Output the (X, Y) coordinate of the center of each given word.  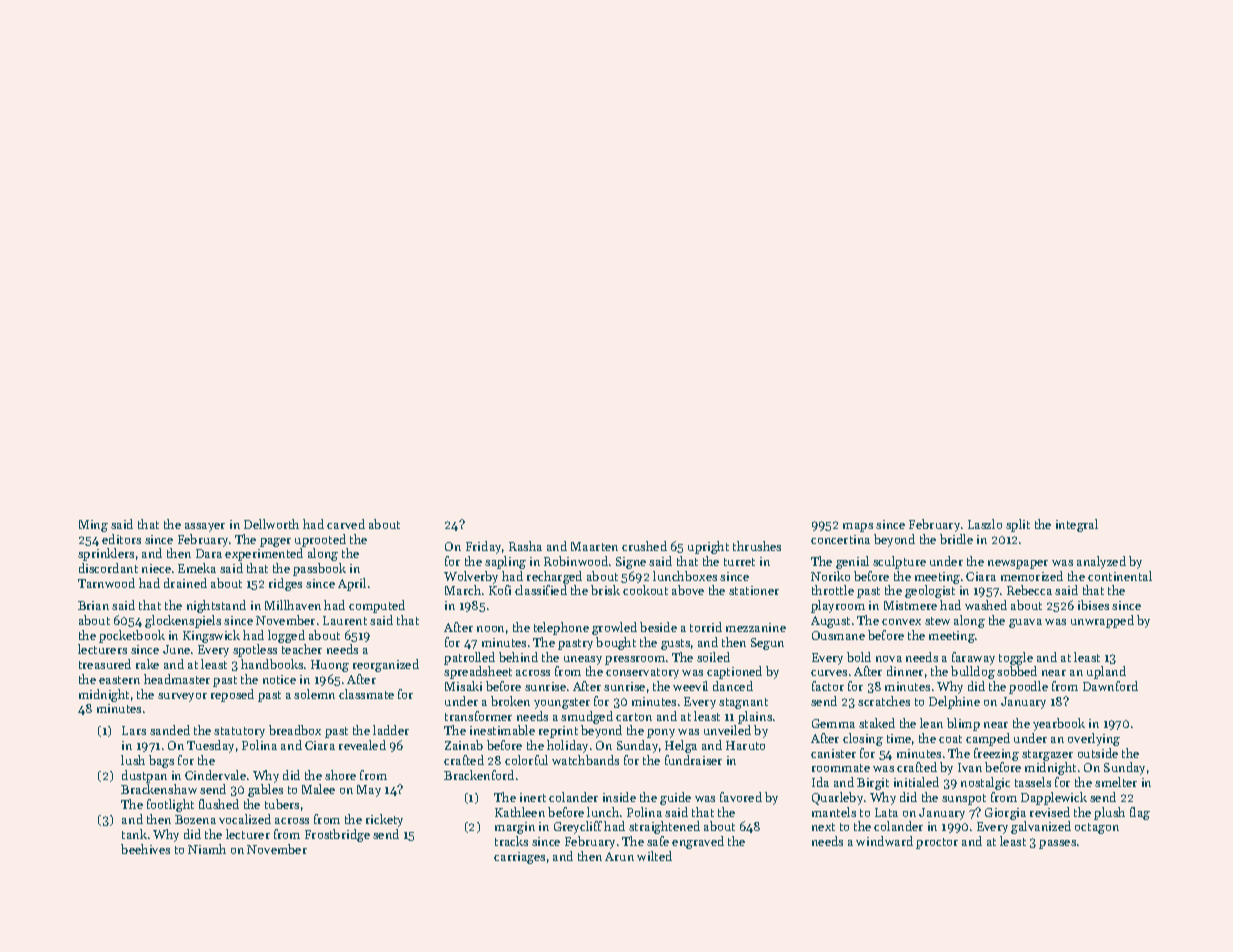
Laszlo (985, 524)
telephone (561, 628)
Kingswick (211, 636)
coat (950, 739)
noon (490, 629)
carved (346, 524)
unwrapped (1102, 621)
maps (858, 527)
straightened (664, 827)
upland (1106, 672)
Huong (330, 666)
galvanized (1041, 827)
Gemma (833, 723)
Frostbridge (337, 835)
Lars (134, 730)
